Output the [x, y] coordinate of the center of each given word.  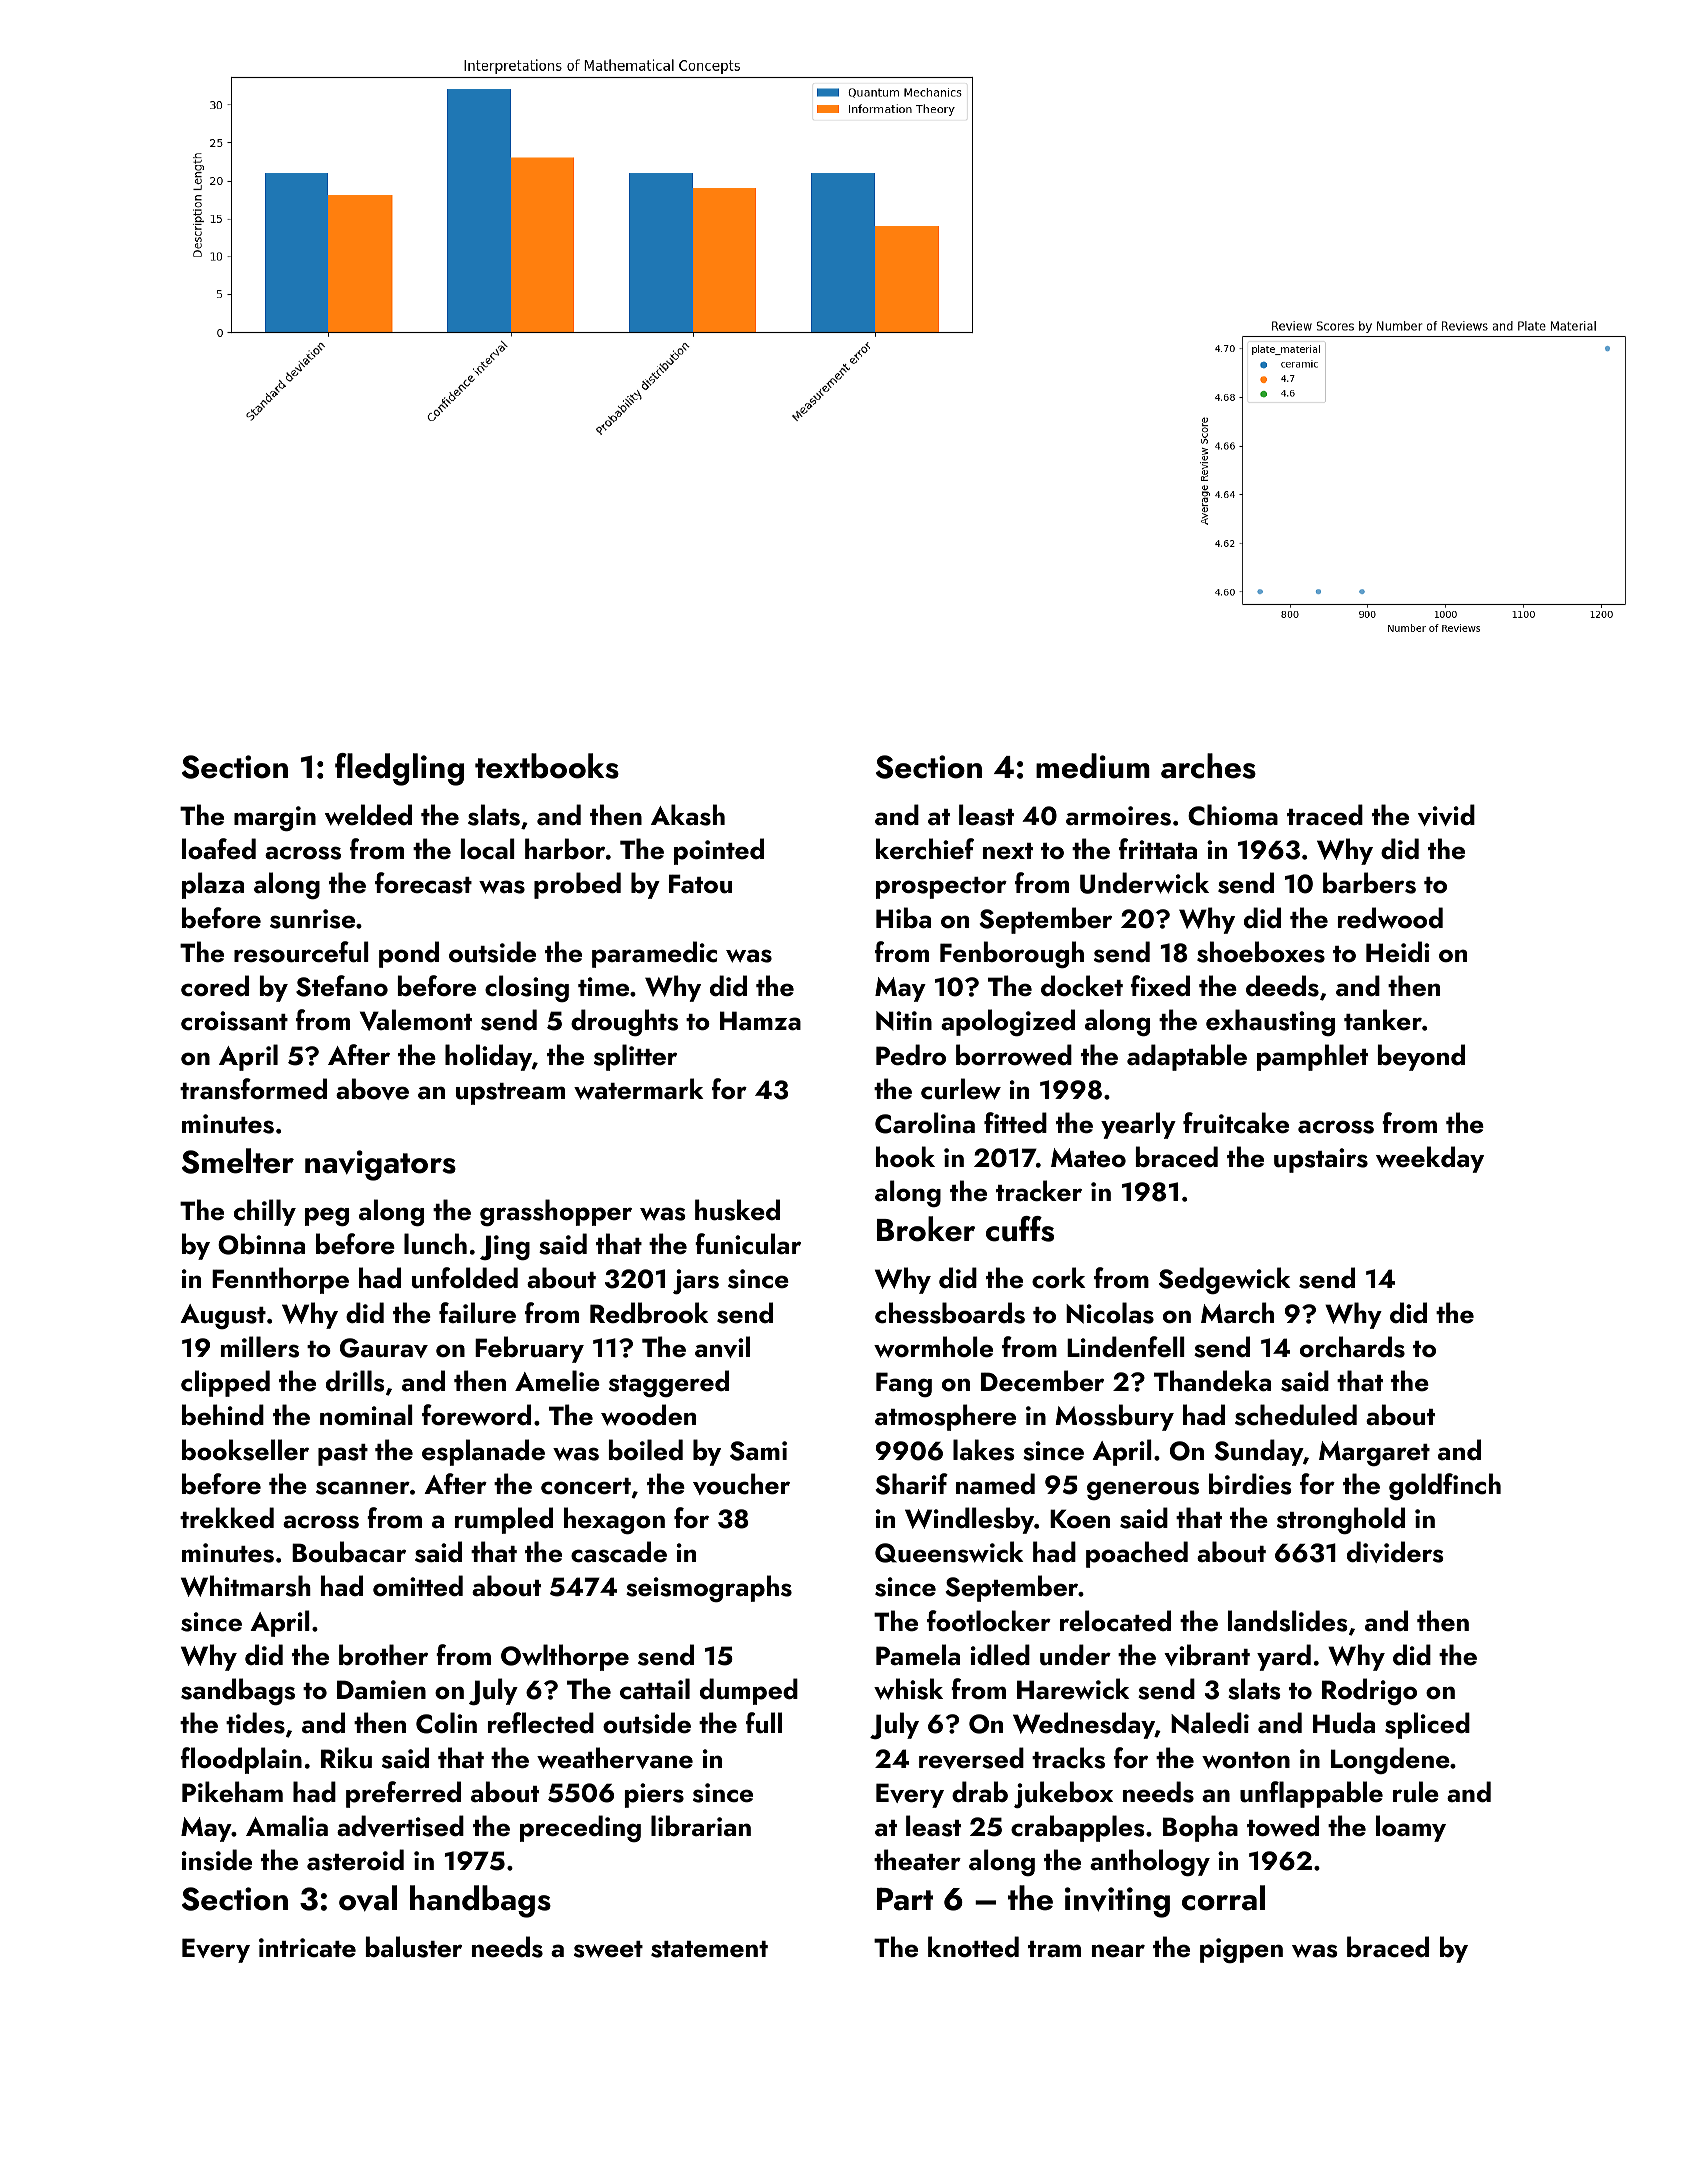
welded [368, 815]
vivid [1446, 815]
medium [1093, 766]
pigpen [1241, 1950]
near [1118, 1950]
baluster [414, 1947]
